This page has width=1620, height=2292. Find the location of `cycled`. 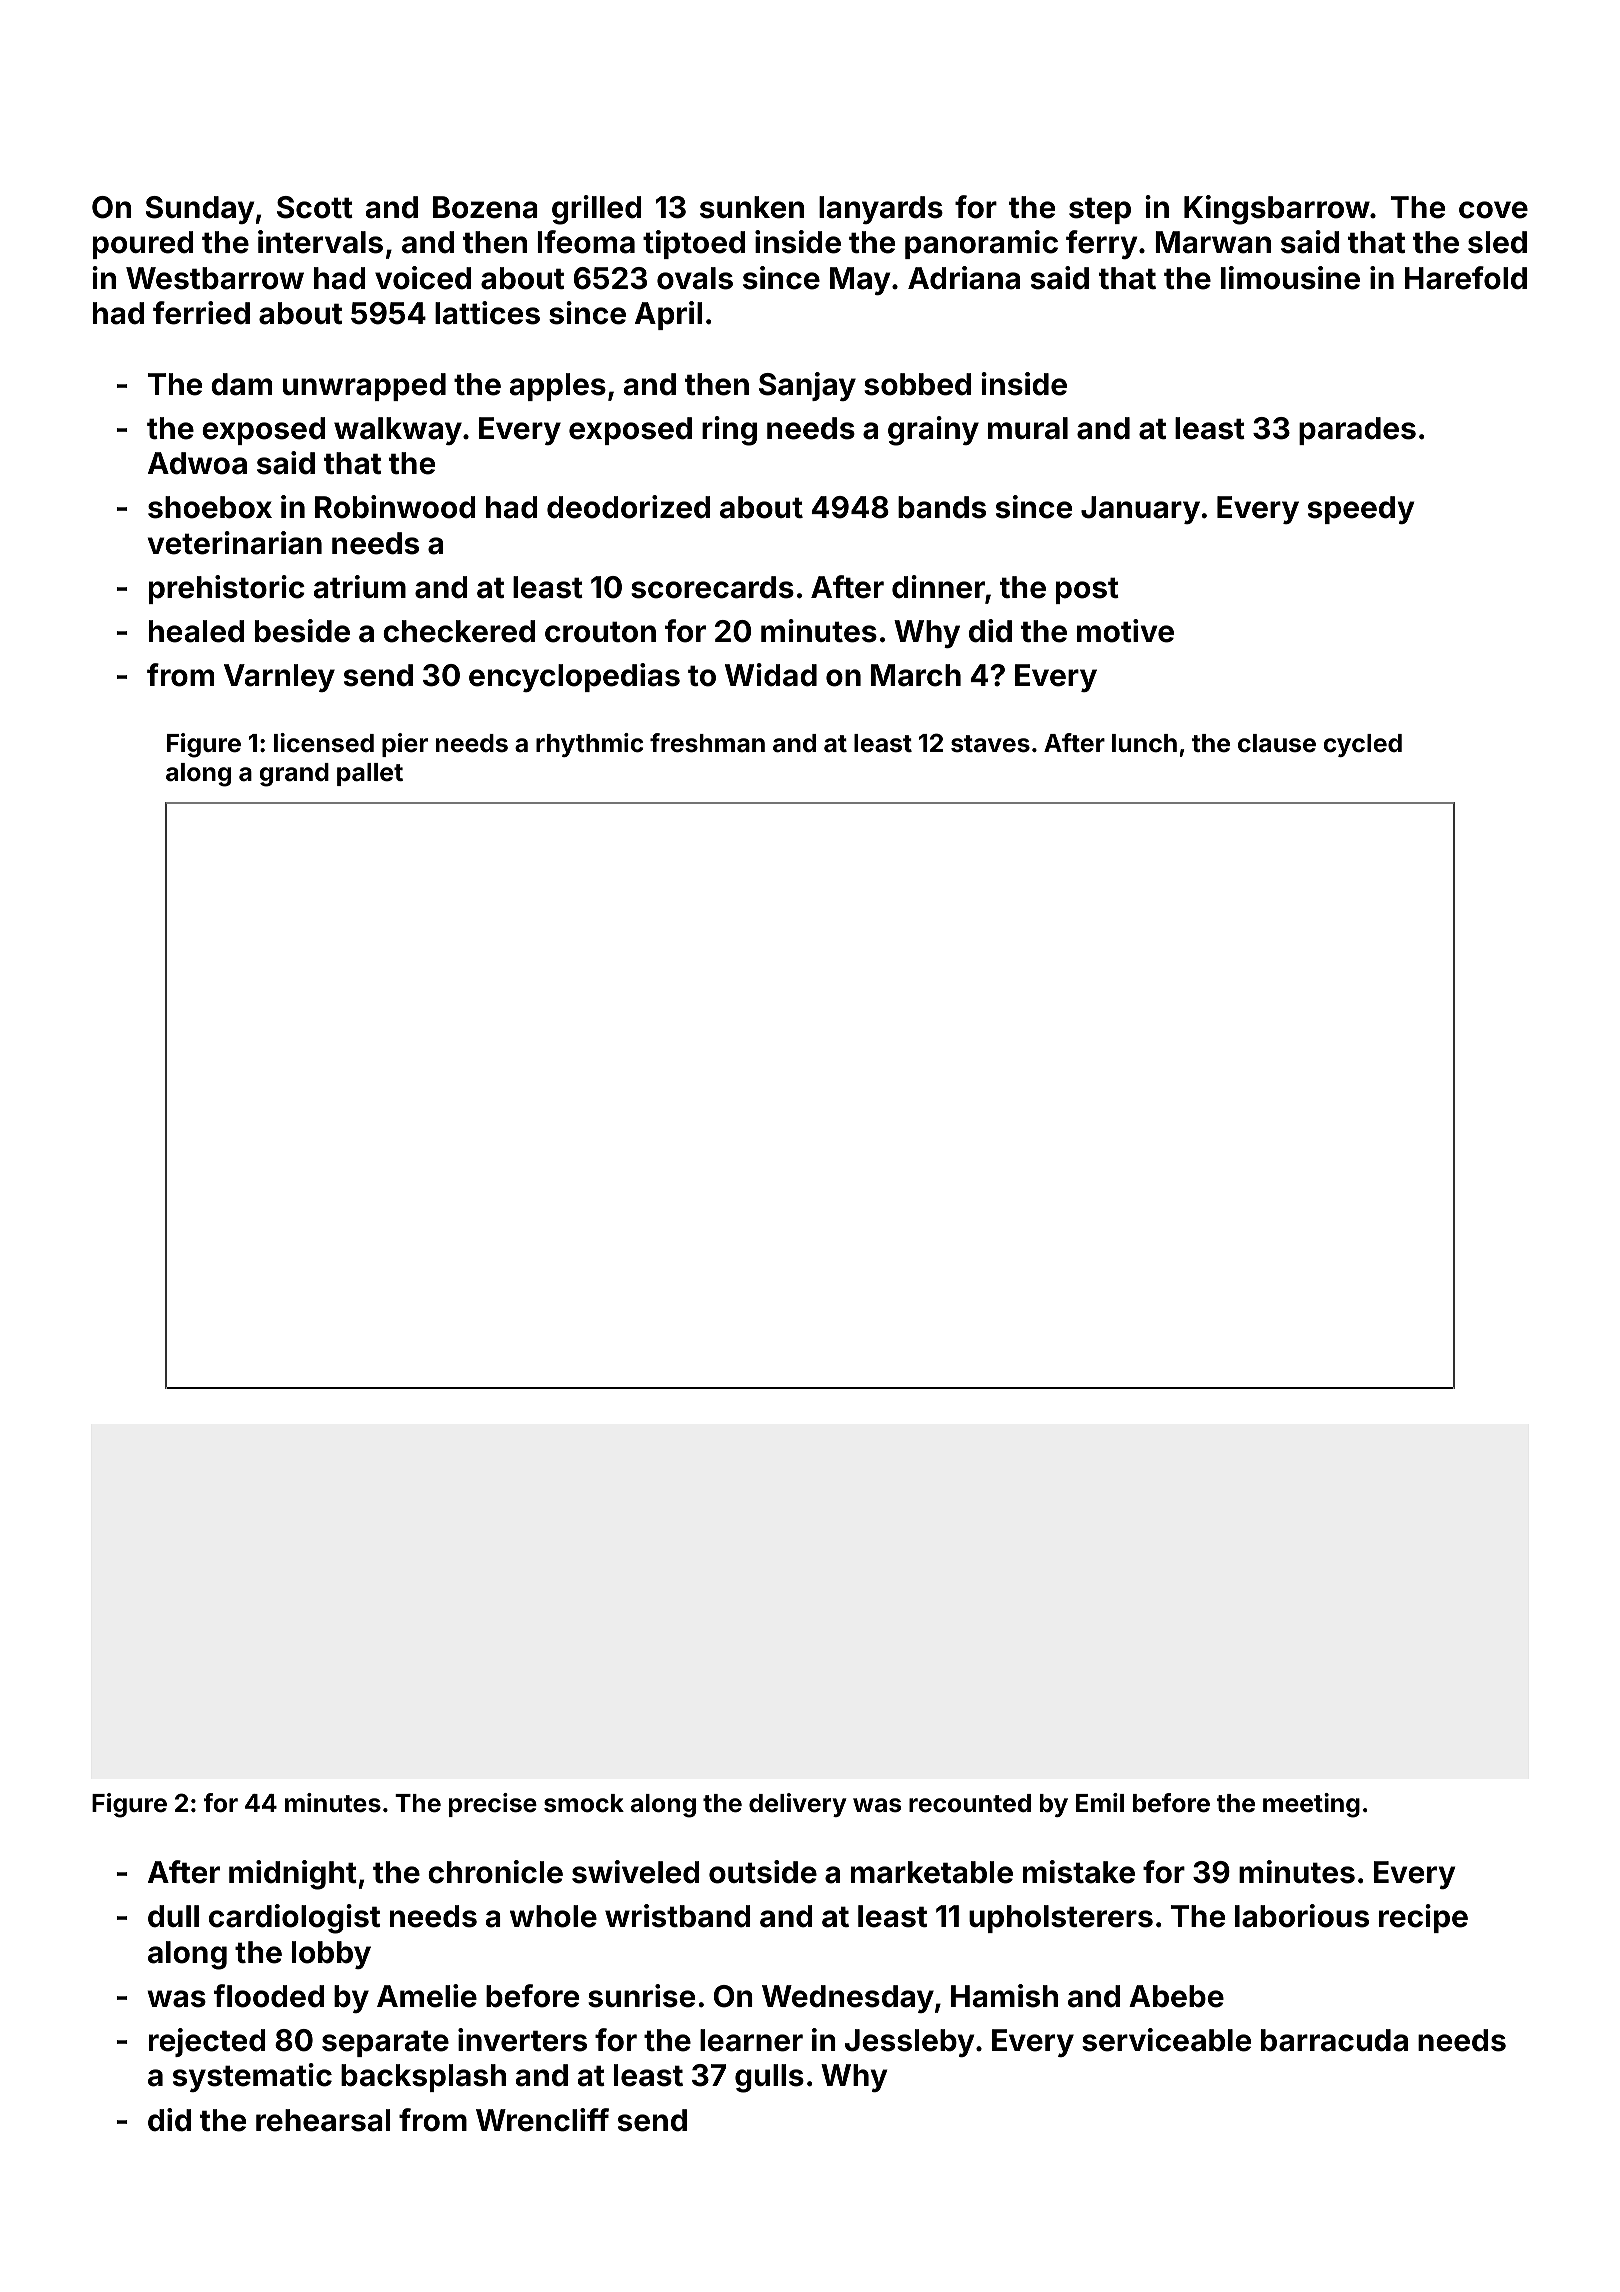

cycled is located at coordinates (1362, 745).
